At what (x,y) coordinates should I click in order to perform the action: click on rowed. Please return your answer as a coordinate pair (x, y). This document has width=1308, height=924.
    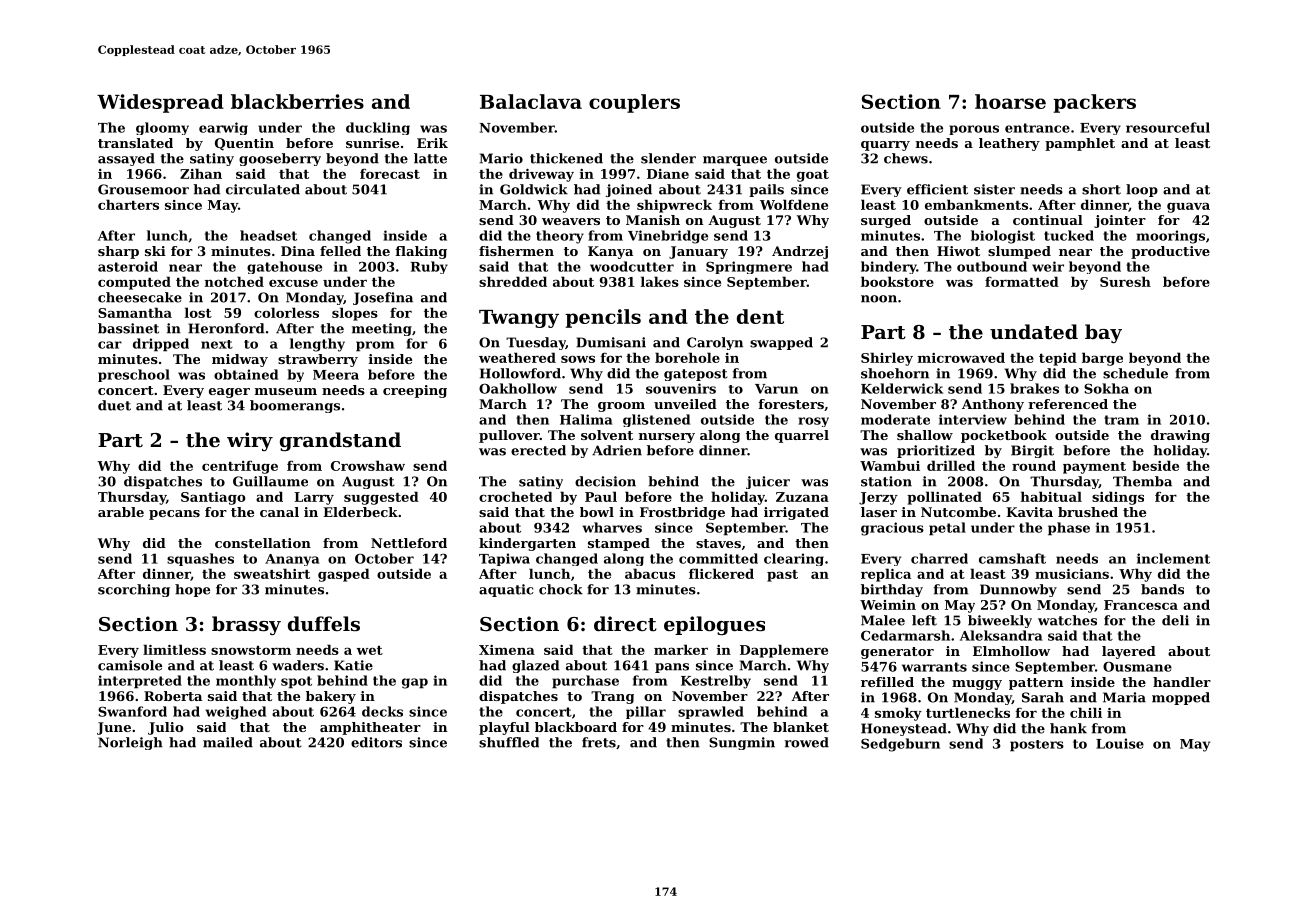
    Looking at the image, I should click on (807, 742).
